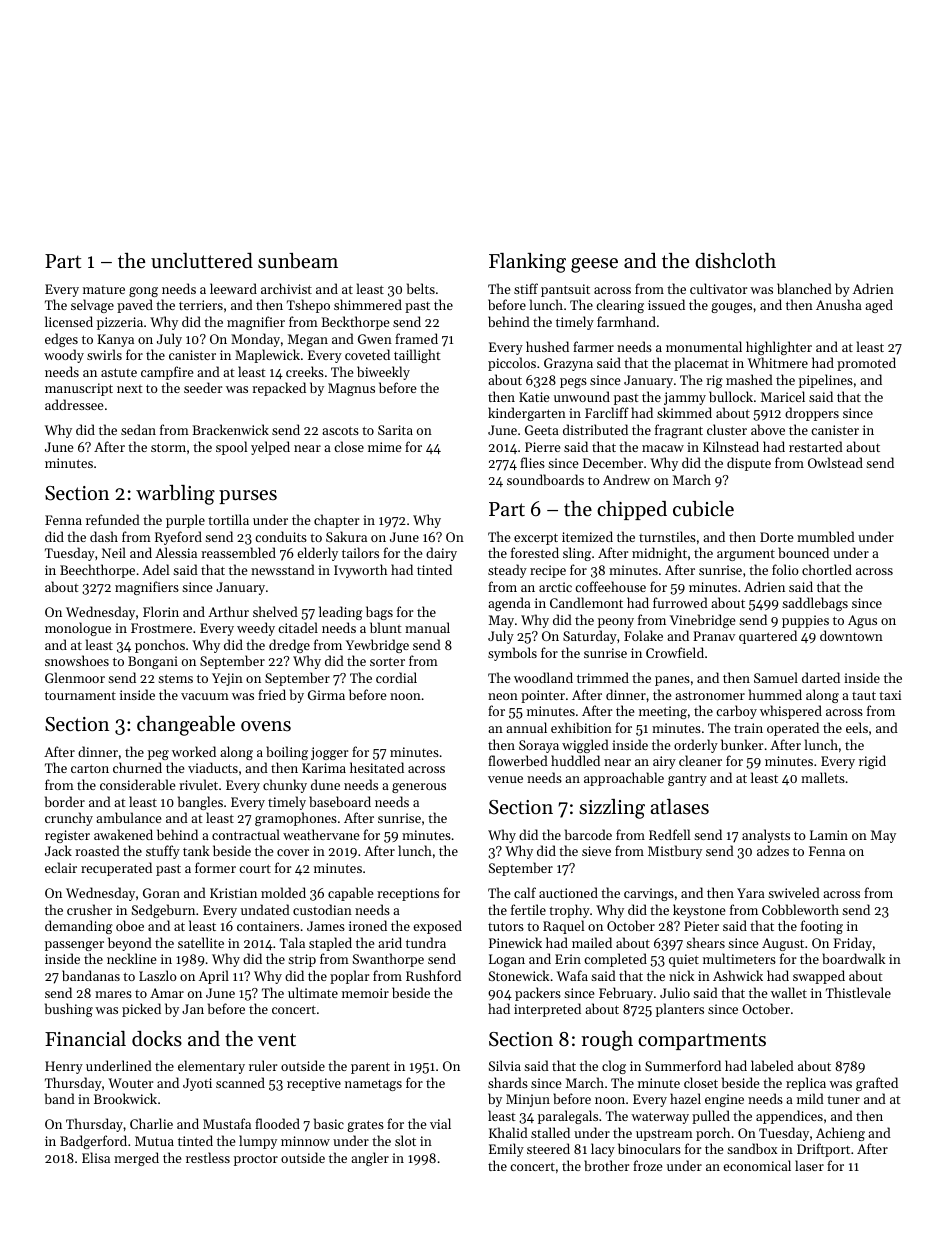  Describe the element at coordinates (879, 306) in the screenshot. I see `aged` at that location.
